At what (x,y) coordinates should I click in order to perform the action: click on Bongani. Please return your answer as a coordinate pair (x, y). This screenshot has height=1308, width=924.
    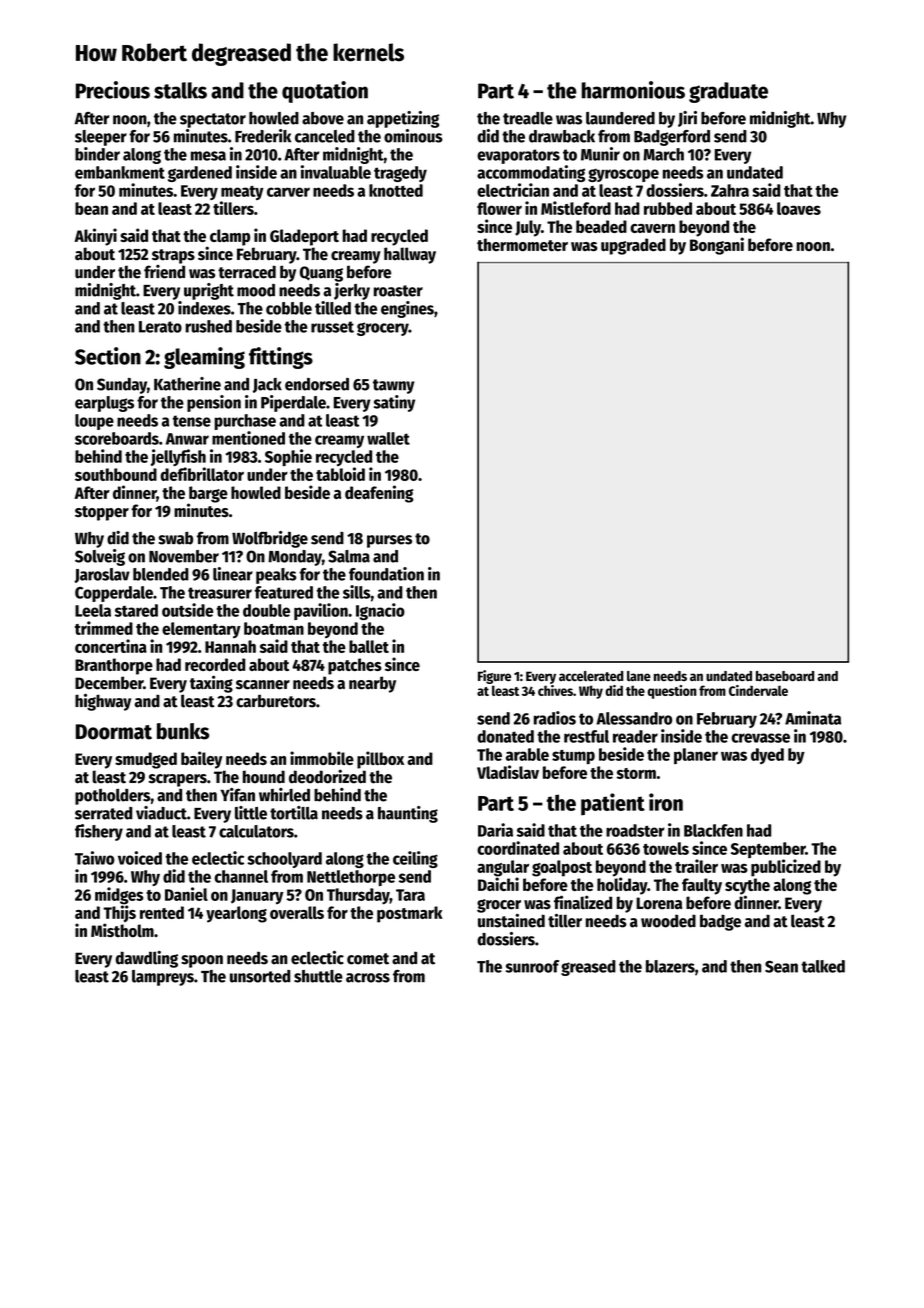
    Looking at the image, I should click on (717, 246).
